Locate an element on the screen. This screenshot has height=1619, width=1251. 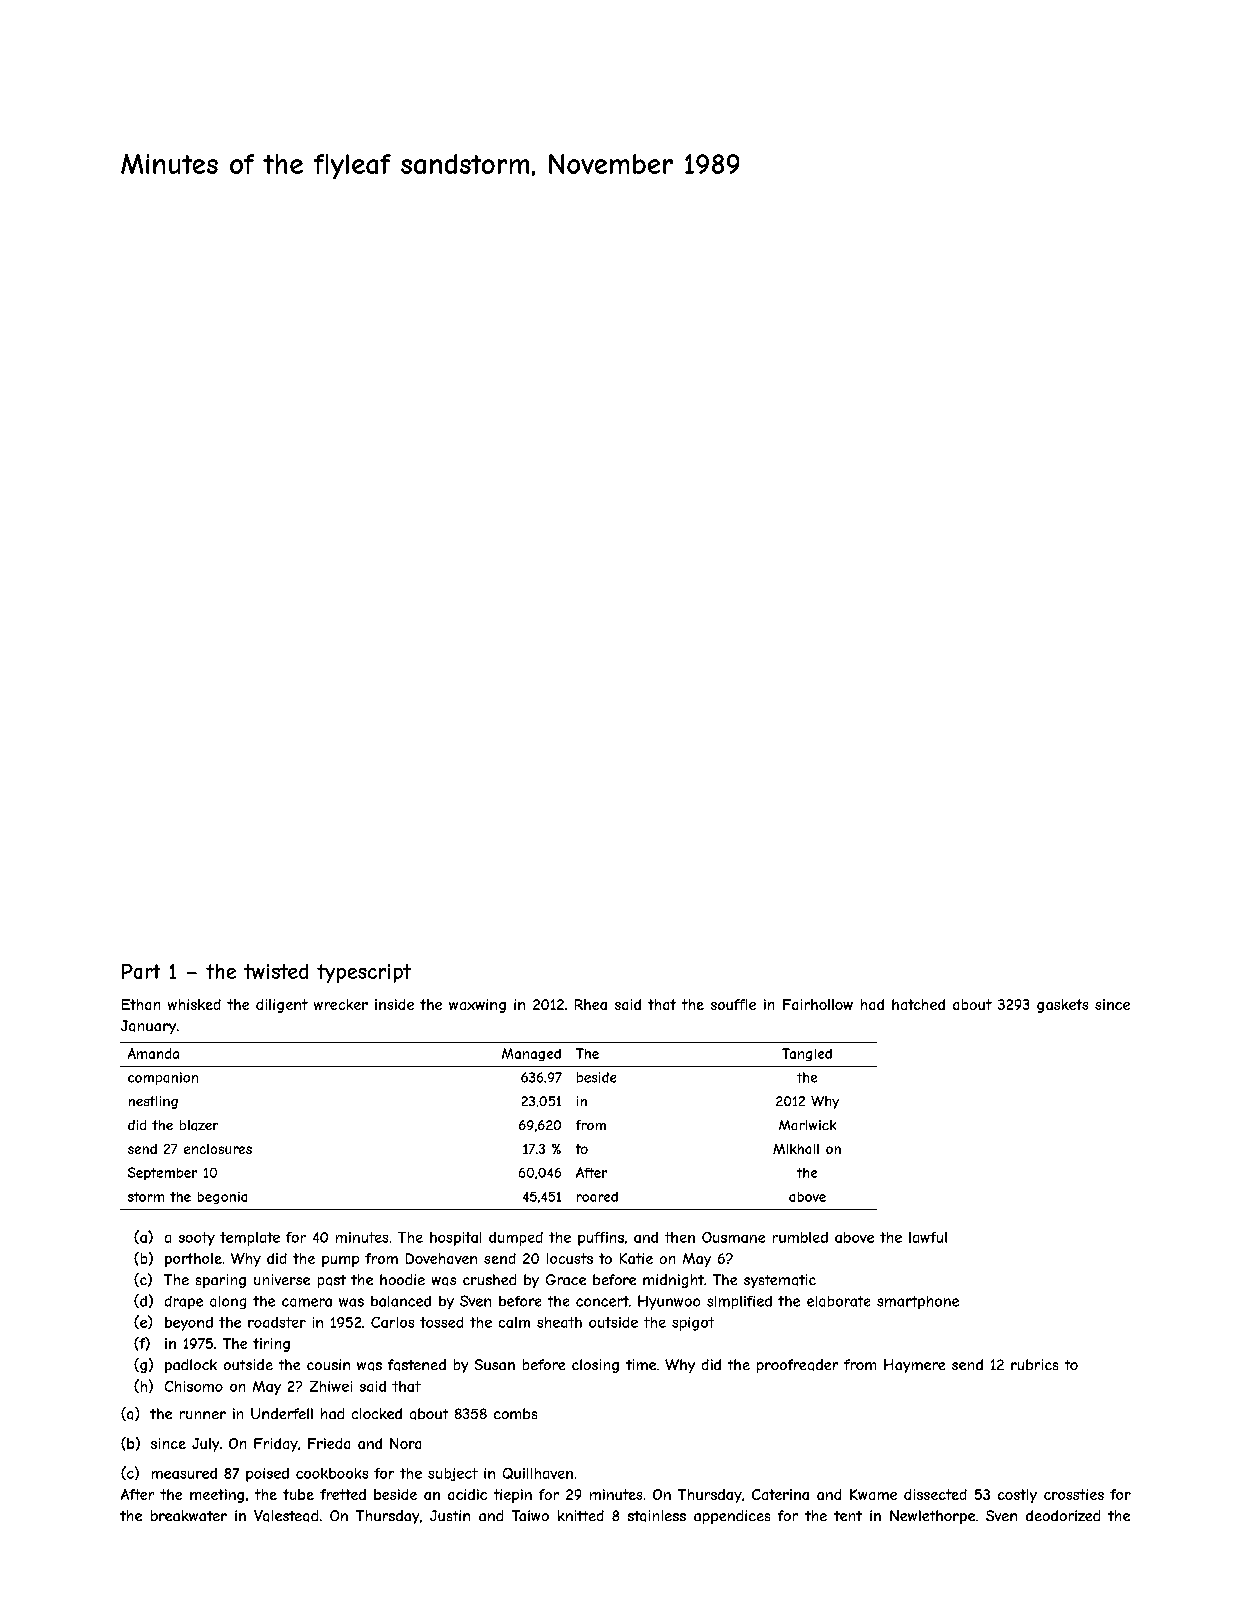
enclosures is located at coordinates (218, 1149).
